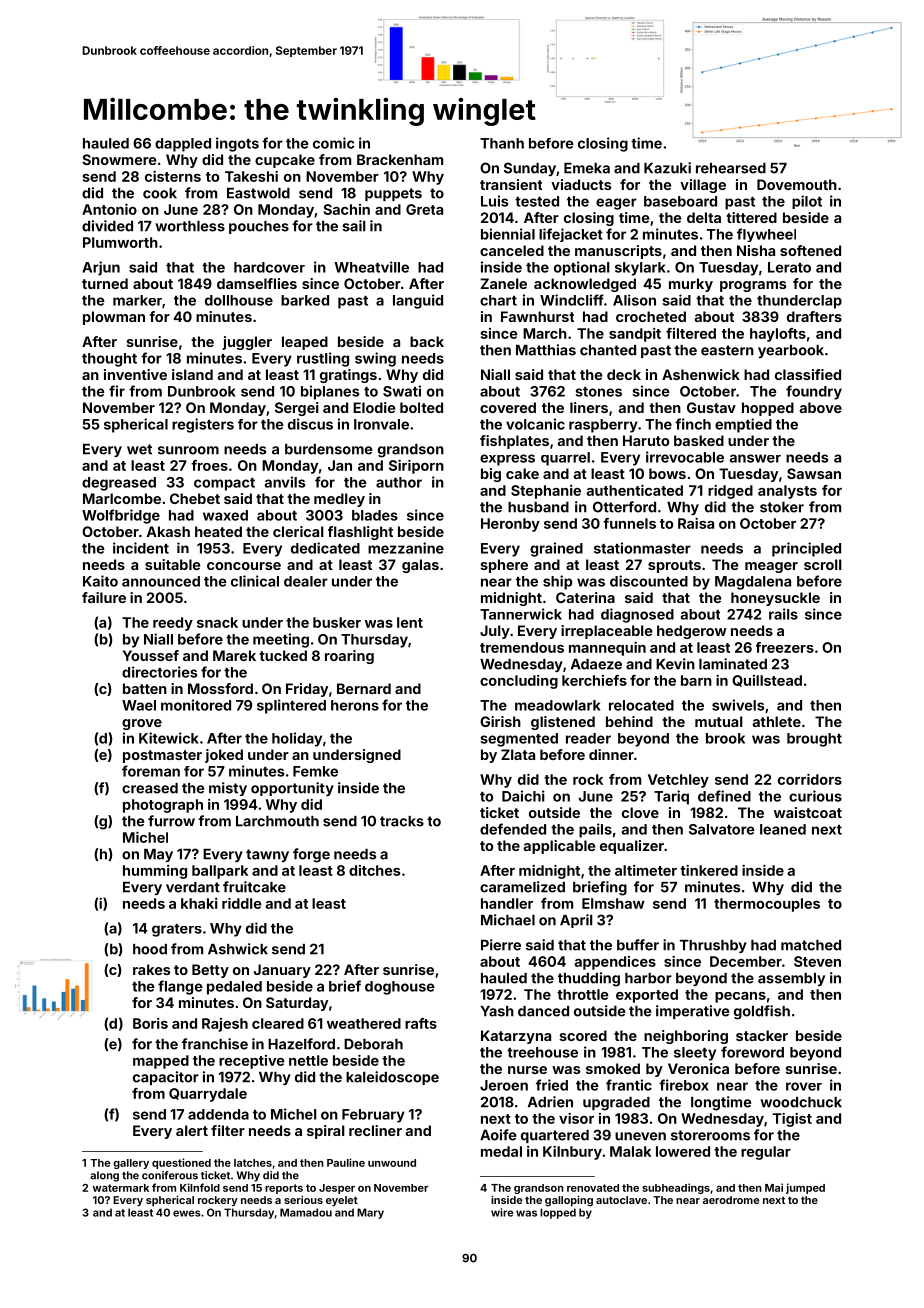  What do you see at coordinates (767, 905) in the screenshot?
I see `thermocouples` at bounding box center [767, 905].
